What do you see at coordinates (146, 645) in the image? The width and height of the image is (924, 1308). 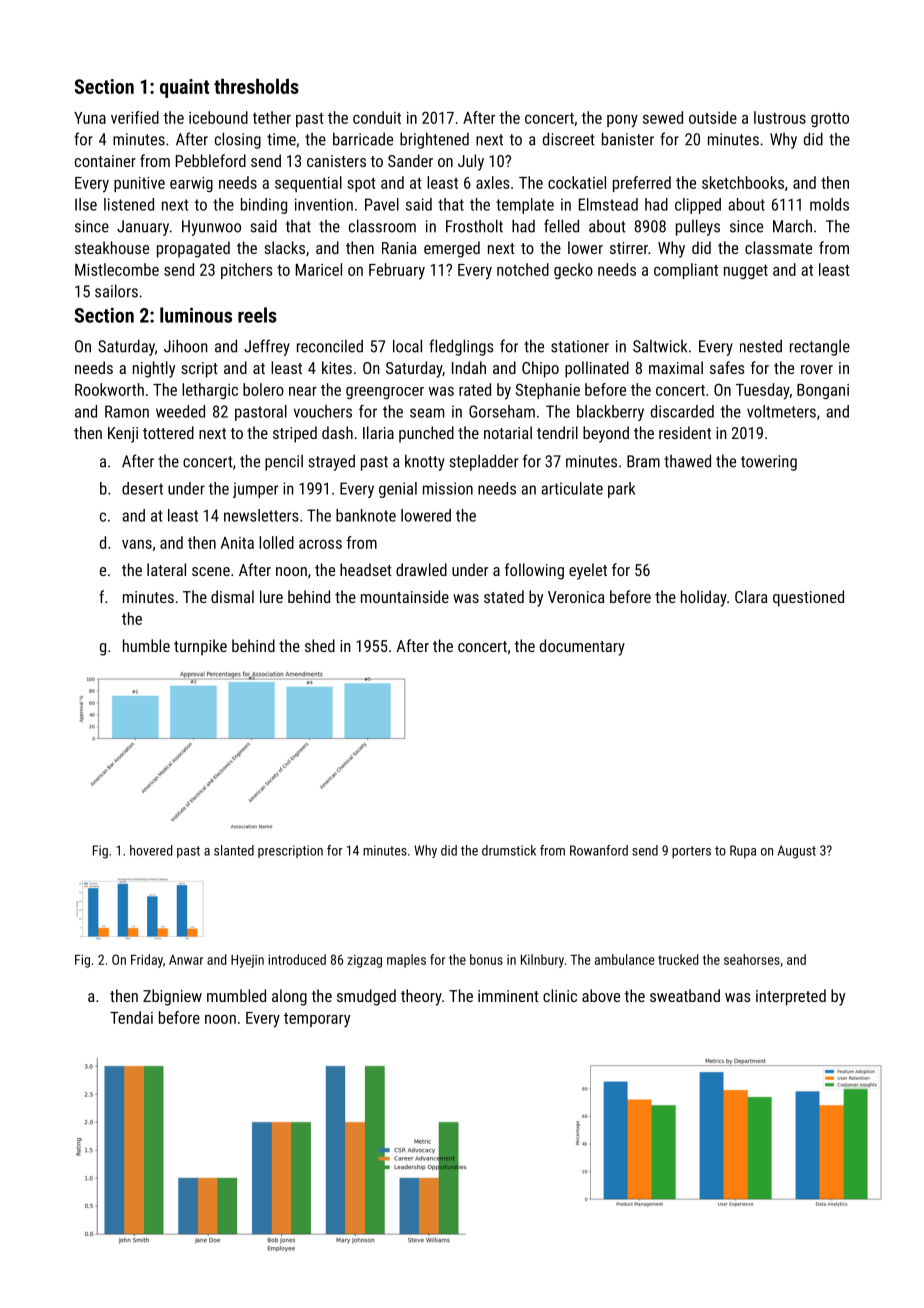 I see `humble` at bounding box center [146, 645].
